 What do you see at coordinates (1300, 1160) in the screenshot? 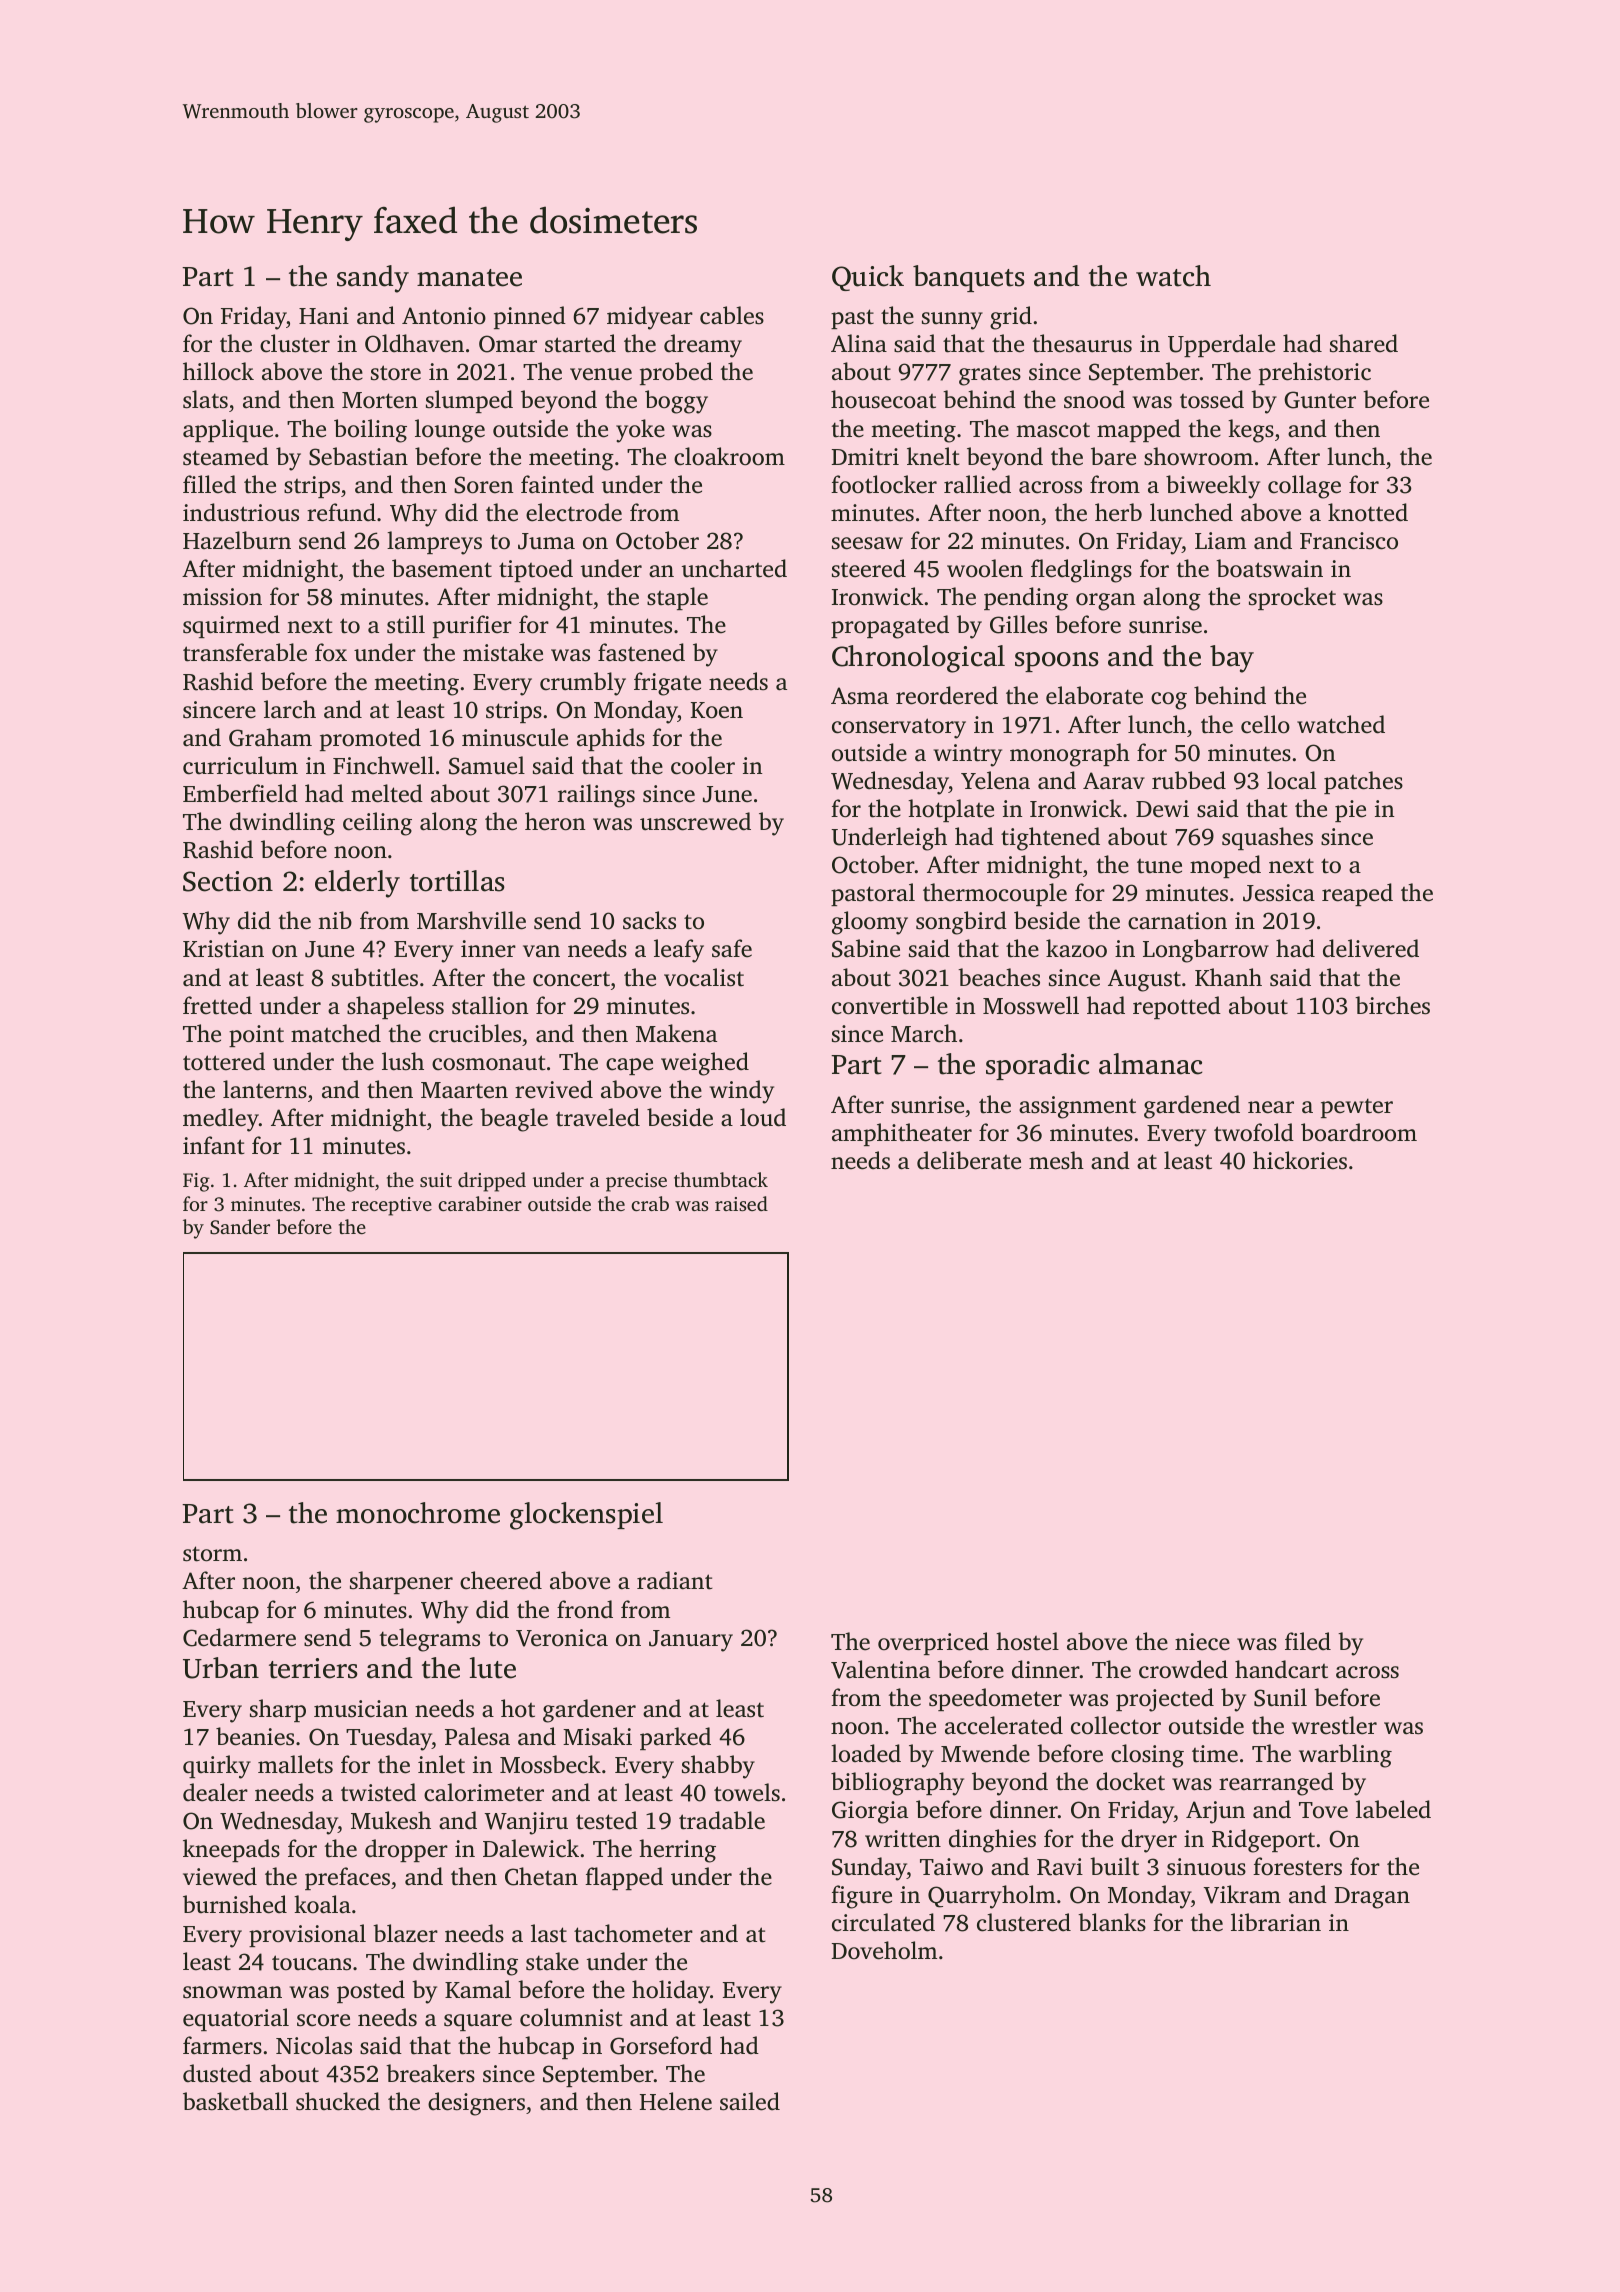
I see `hickories` at bounding box center [1300, 1160].
